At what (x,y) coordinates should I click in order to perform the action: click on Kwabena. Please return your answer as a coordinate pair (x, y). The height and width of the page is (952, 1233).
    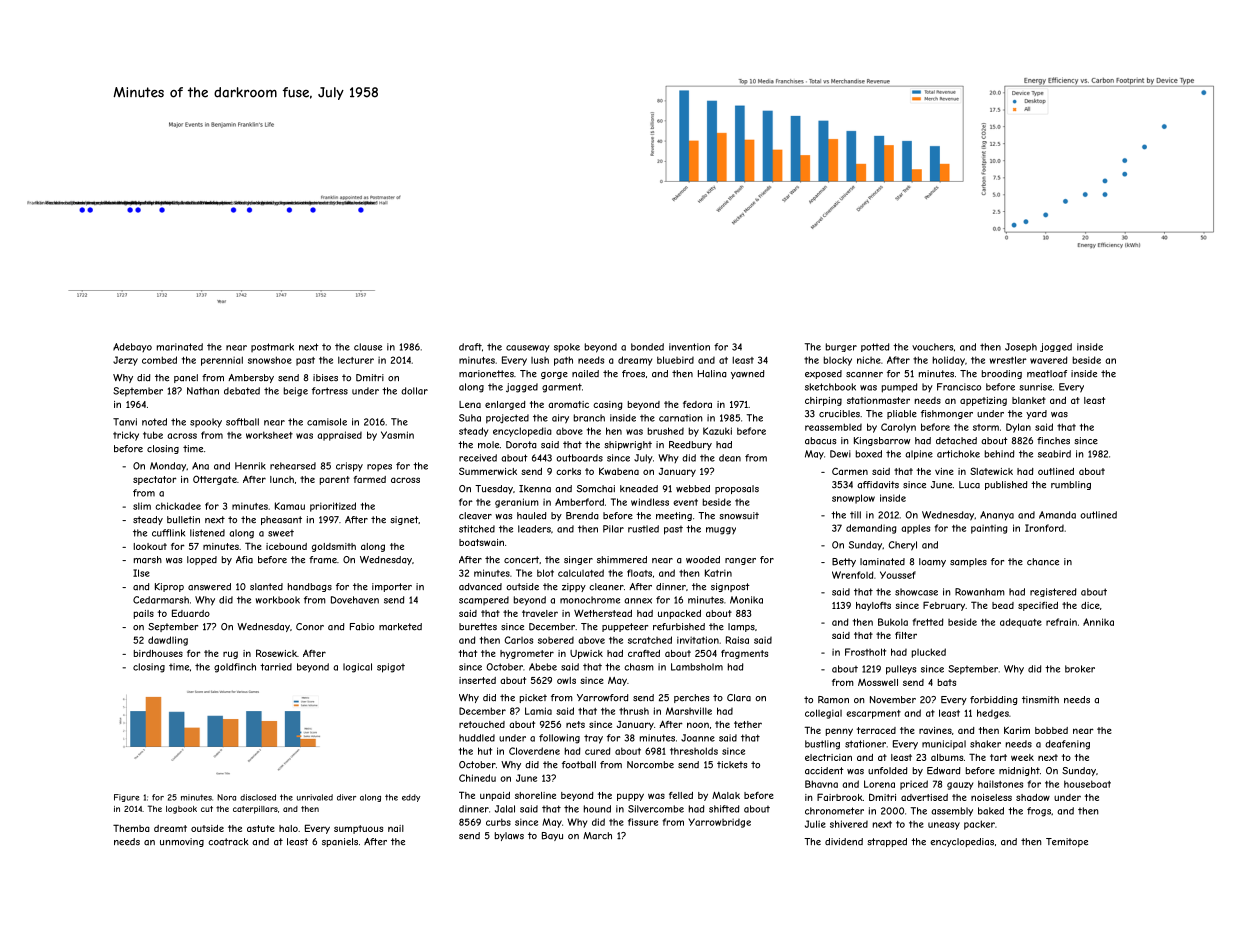
    Looking at the image, I should click on (619, 471).
